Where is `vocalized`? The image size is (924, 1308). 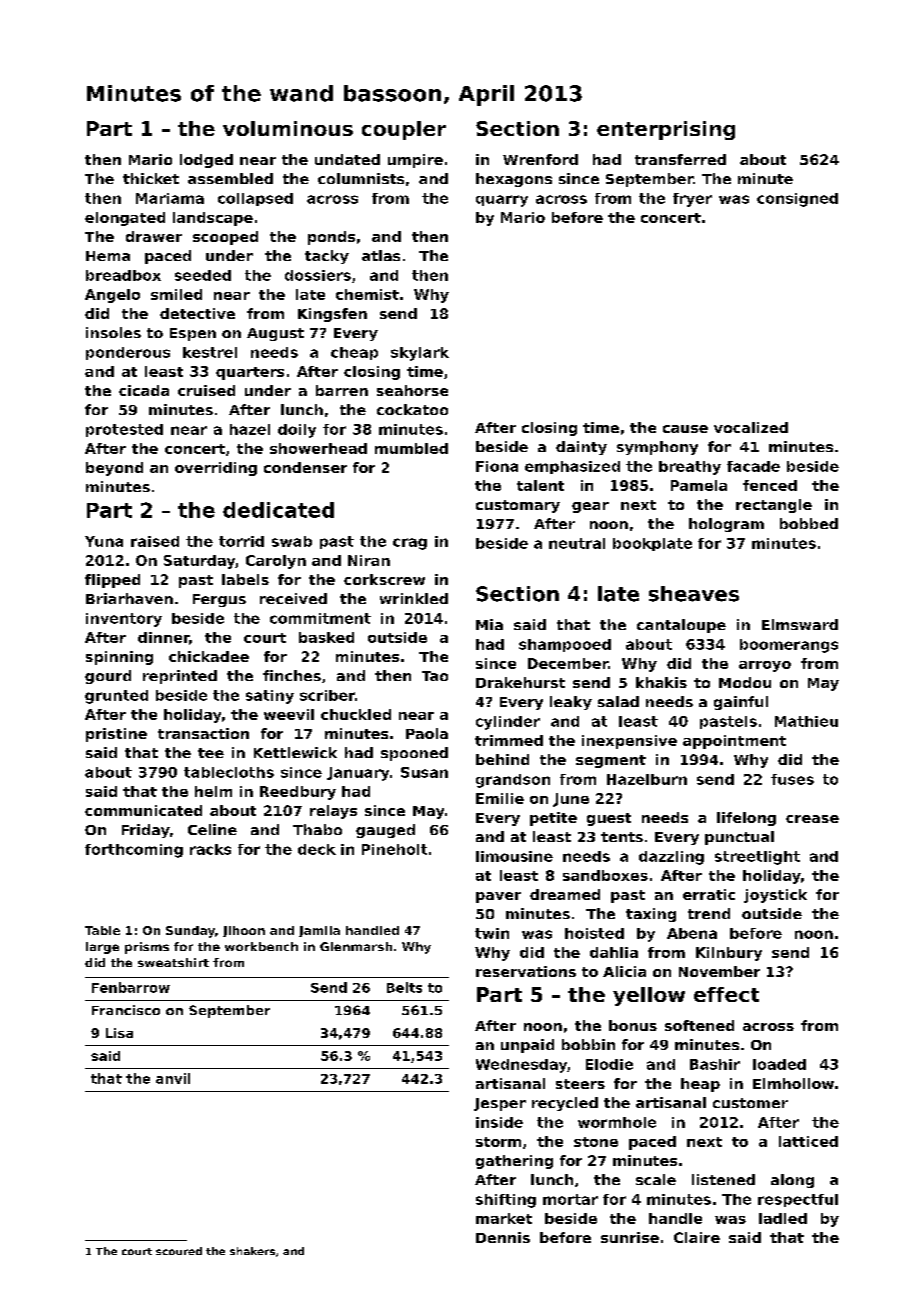 vocalized is located at coordinates (751, 427).
